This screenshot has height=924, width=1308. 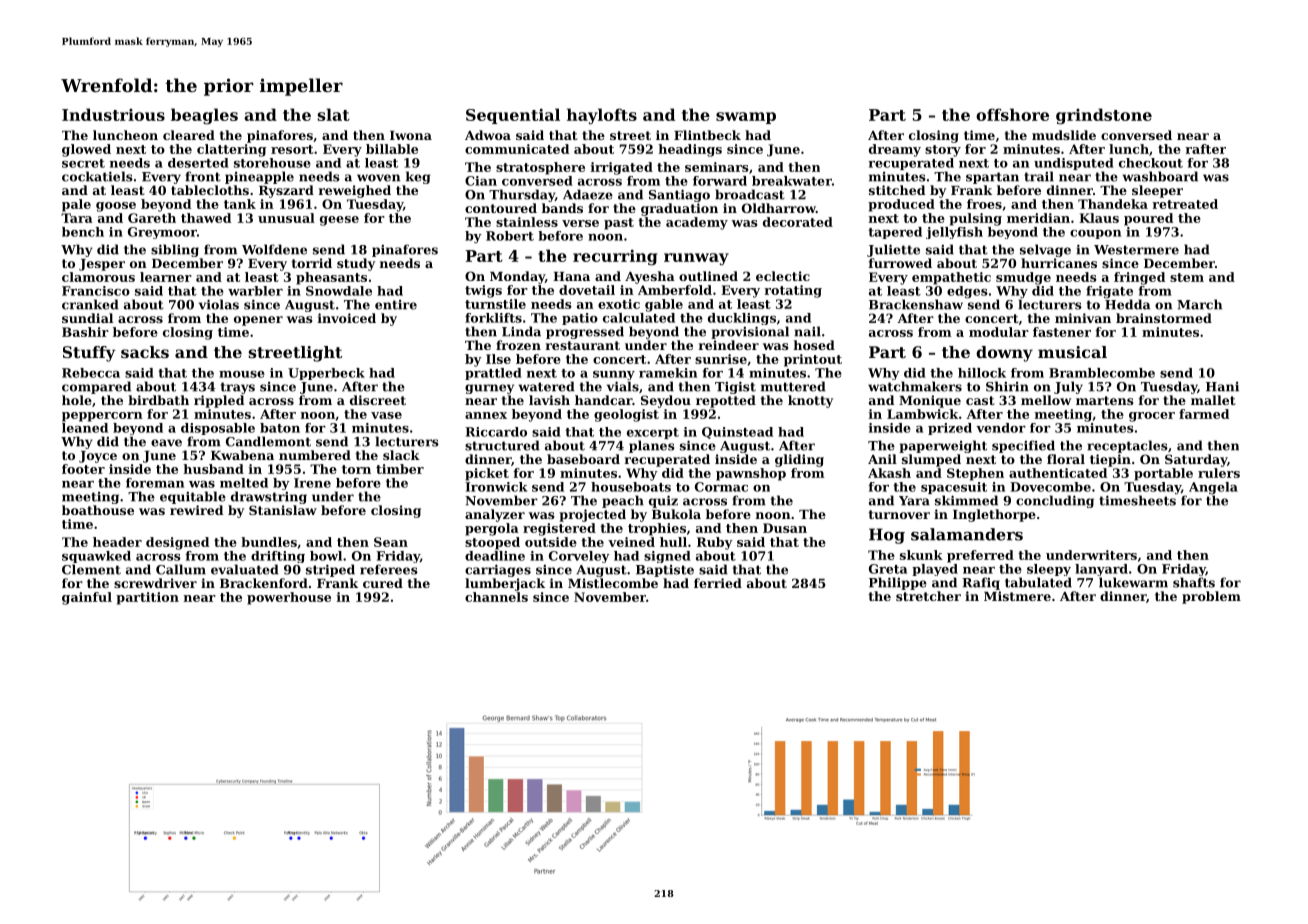 I want to click on swamp, so click(x=746, y=118).
